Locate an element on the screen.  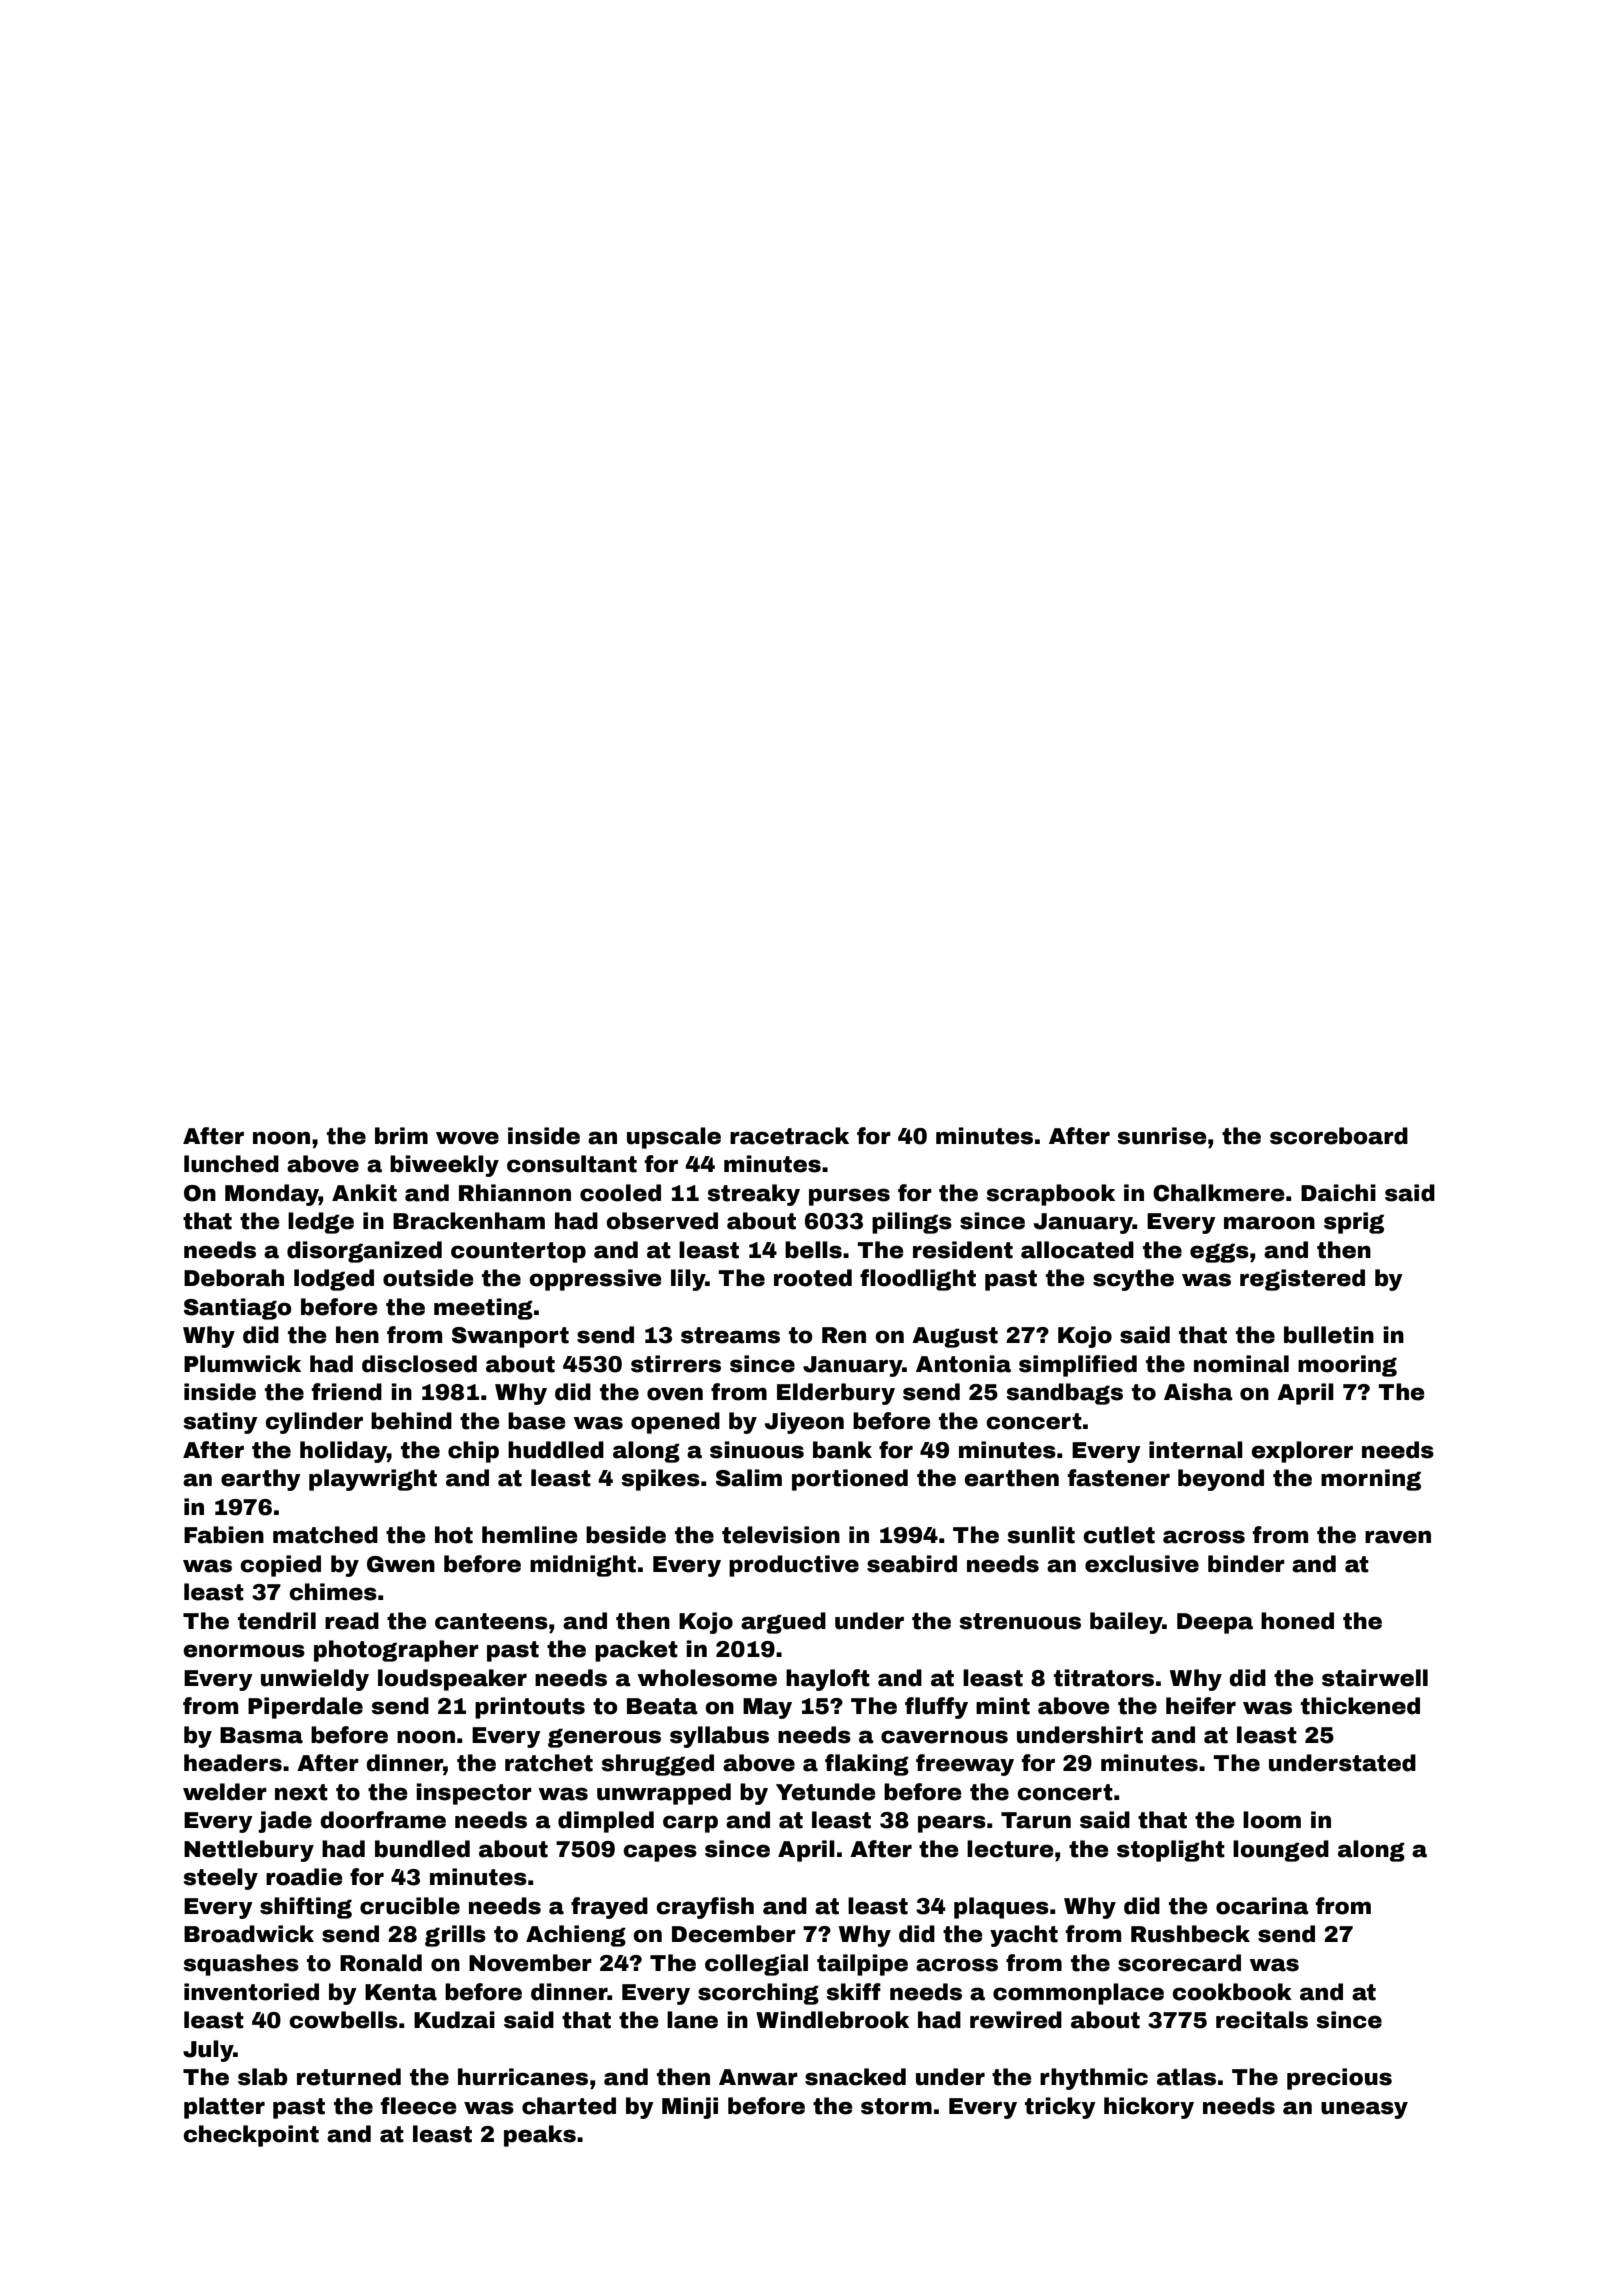
hemline is located at coordinates (530, 1535).
